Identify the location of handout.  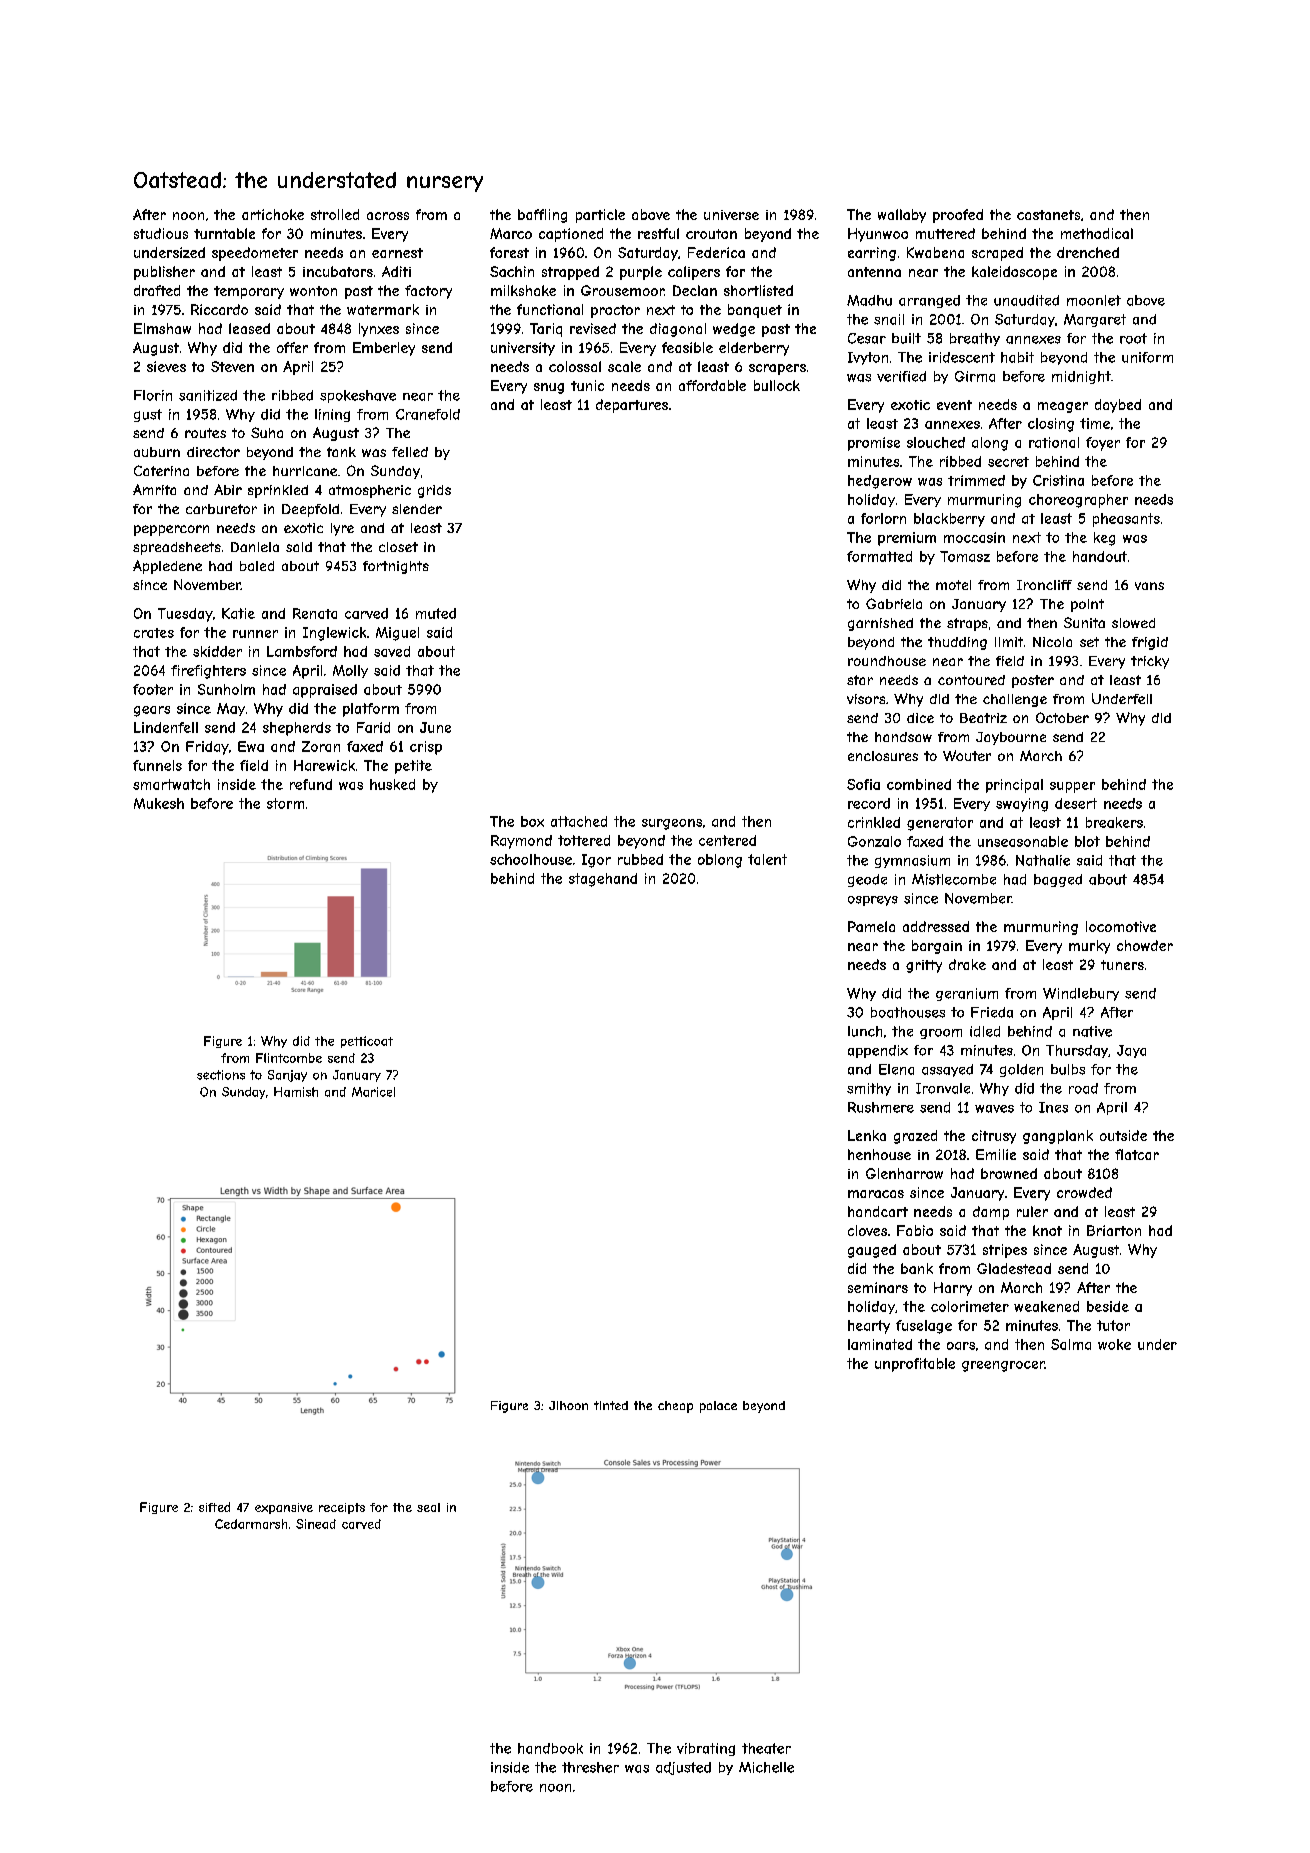
(1100, 556).
